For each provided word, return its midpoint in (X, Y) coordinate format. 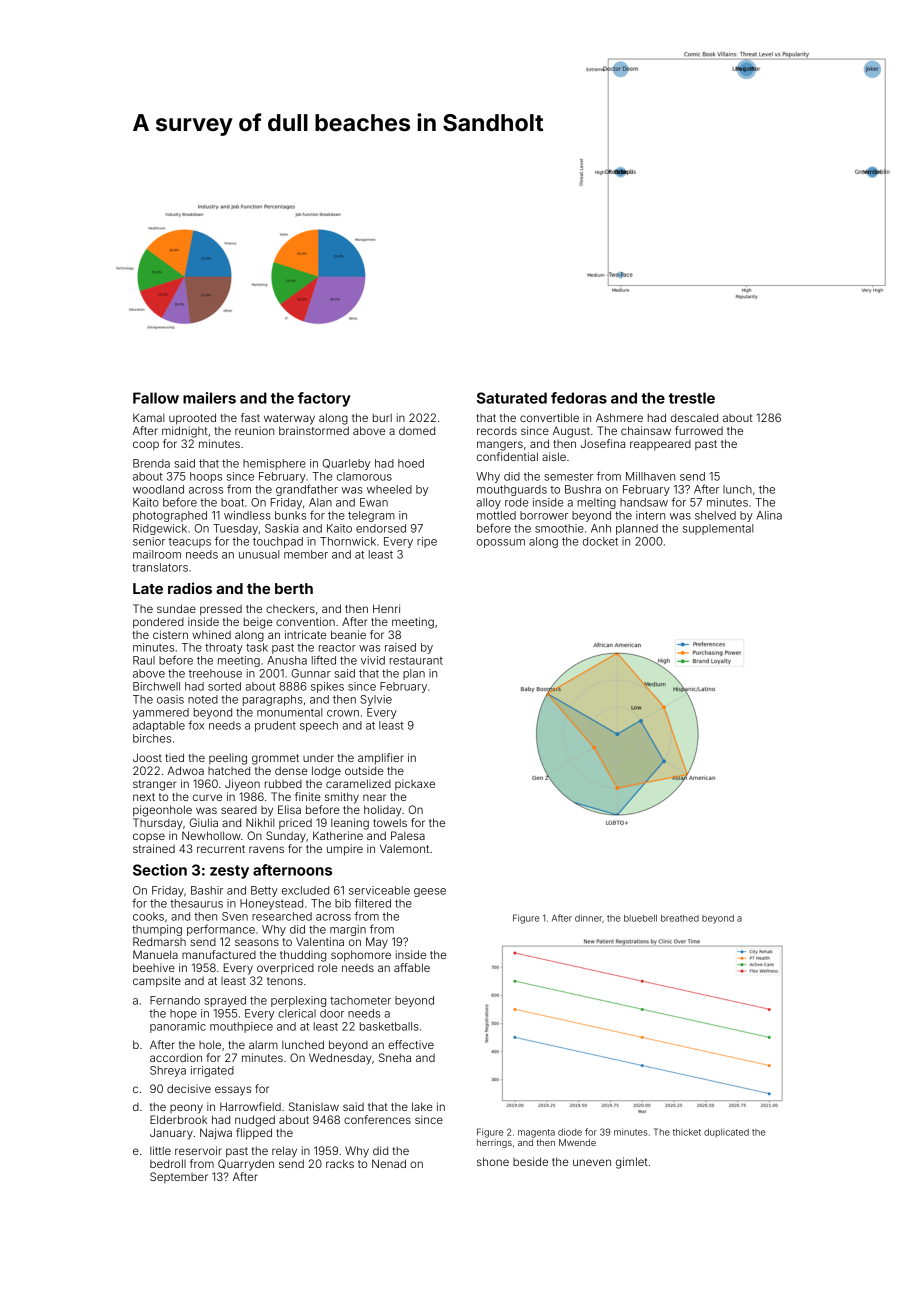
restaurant (416, 661)
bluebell (640, 918)
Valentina (320, 941)
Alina (769, 515)
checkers (290, 609)
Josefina (603, 443)
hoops (206, 477)
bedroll (168, 1163)
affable (412, 967)
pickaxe (415, 784)
